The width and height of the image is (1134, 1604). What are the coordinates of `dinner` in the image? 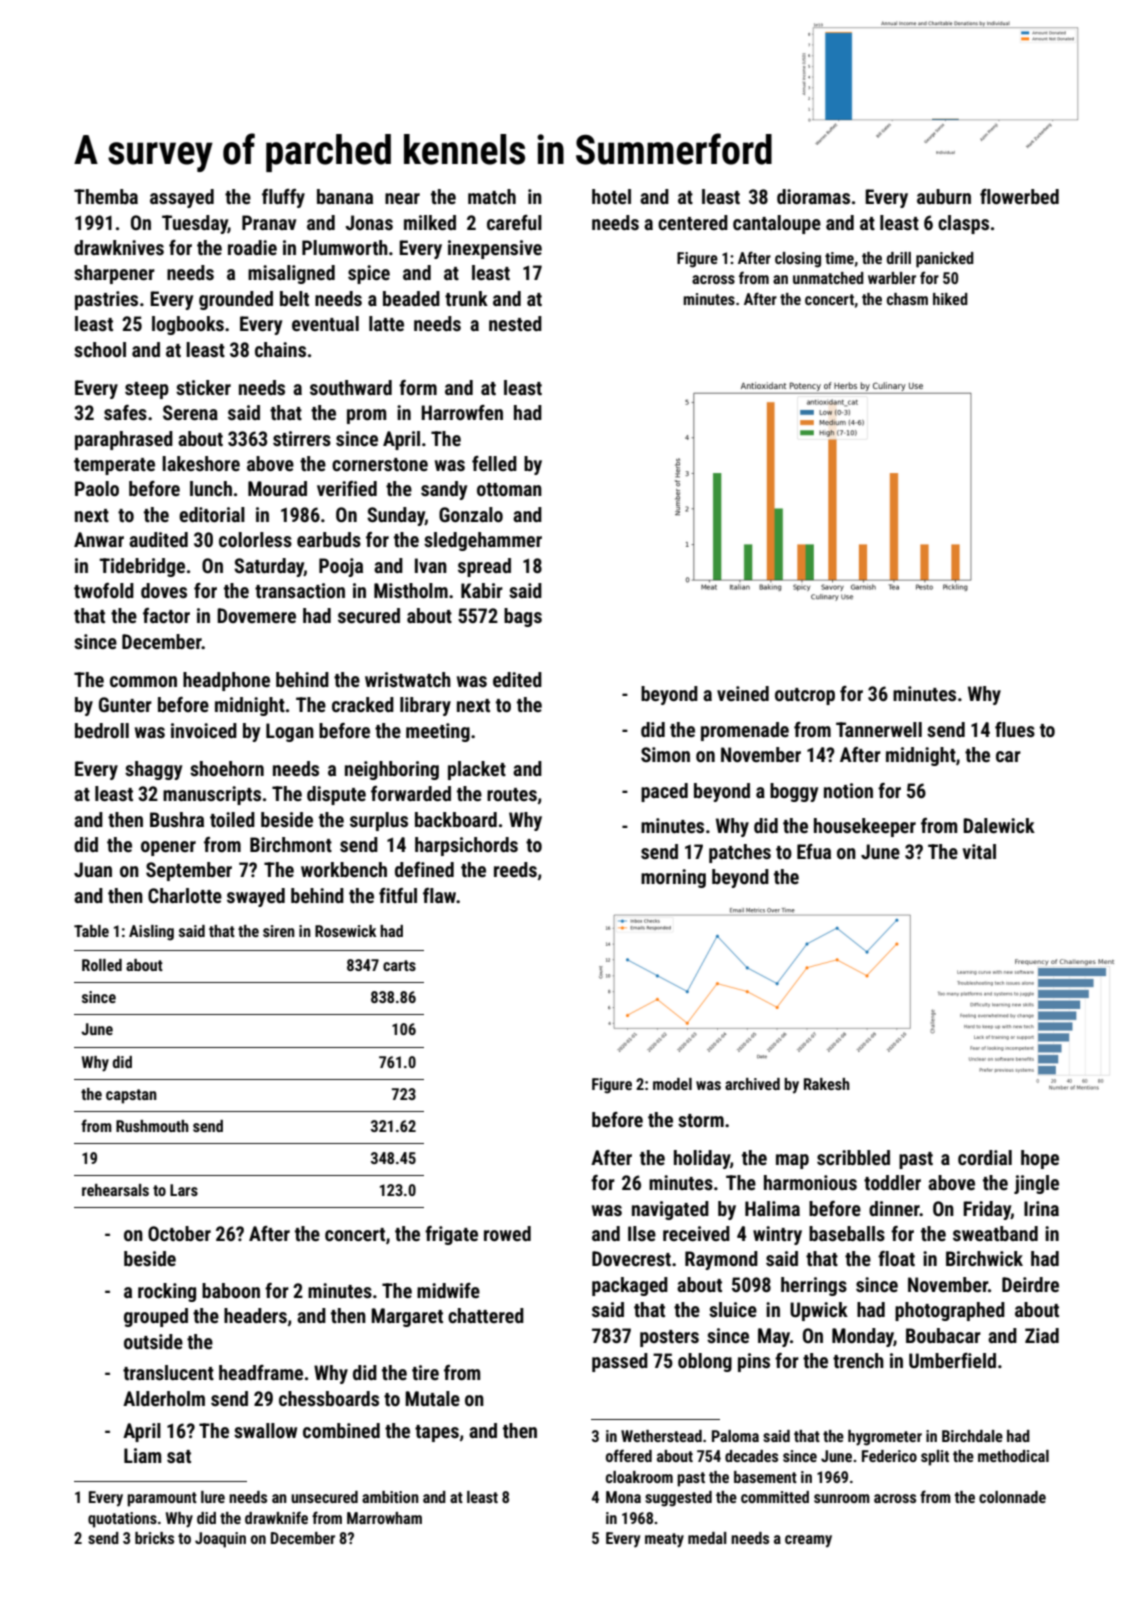 It's located at (894, 1208).
